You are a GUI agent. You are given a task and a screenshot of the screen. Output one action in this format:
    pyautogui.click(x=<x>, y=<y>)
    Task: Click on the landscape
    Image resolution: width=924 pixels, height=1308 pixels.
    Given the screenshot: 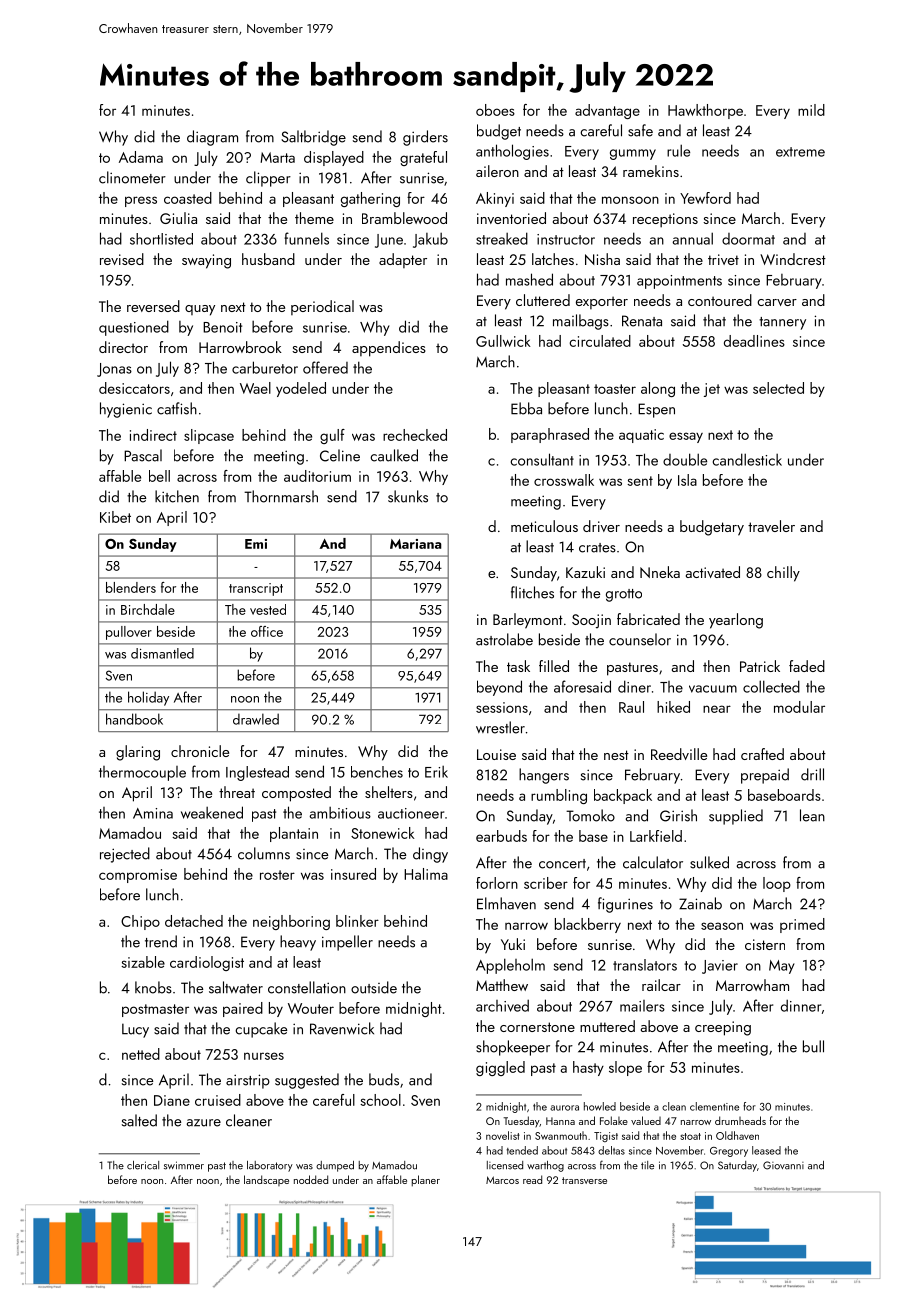 What is the action you would take?
    pyautogui.click(x=266, y=1180)
